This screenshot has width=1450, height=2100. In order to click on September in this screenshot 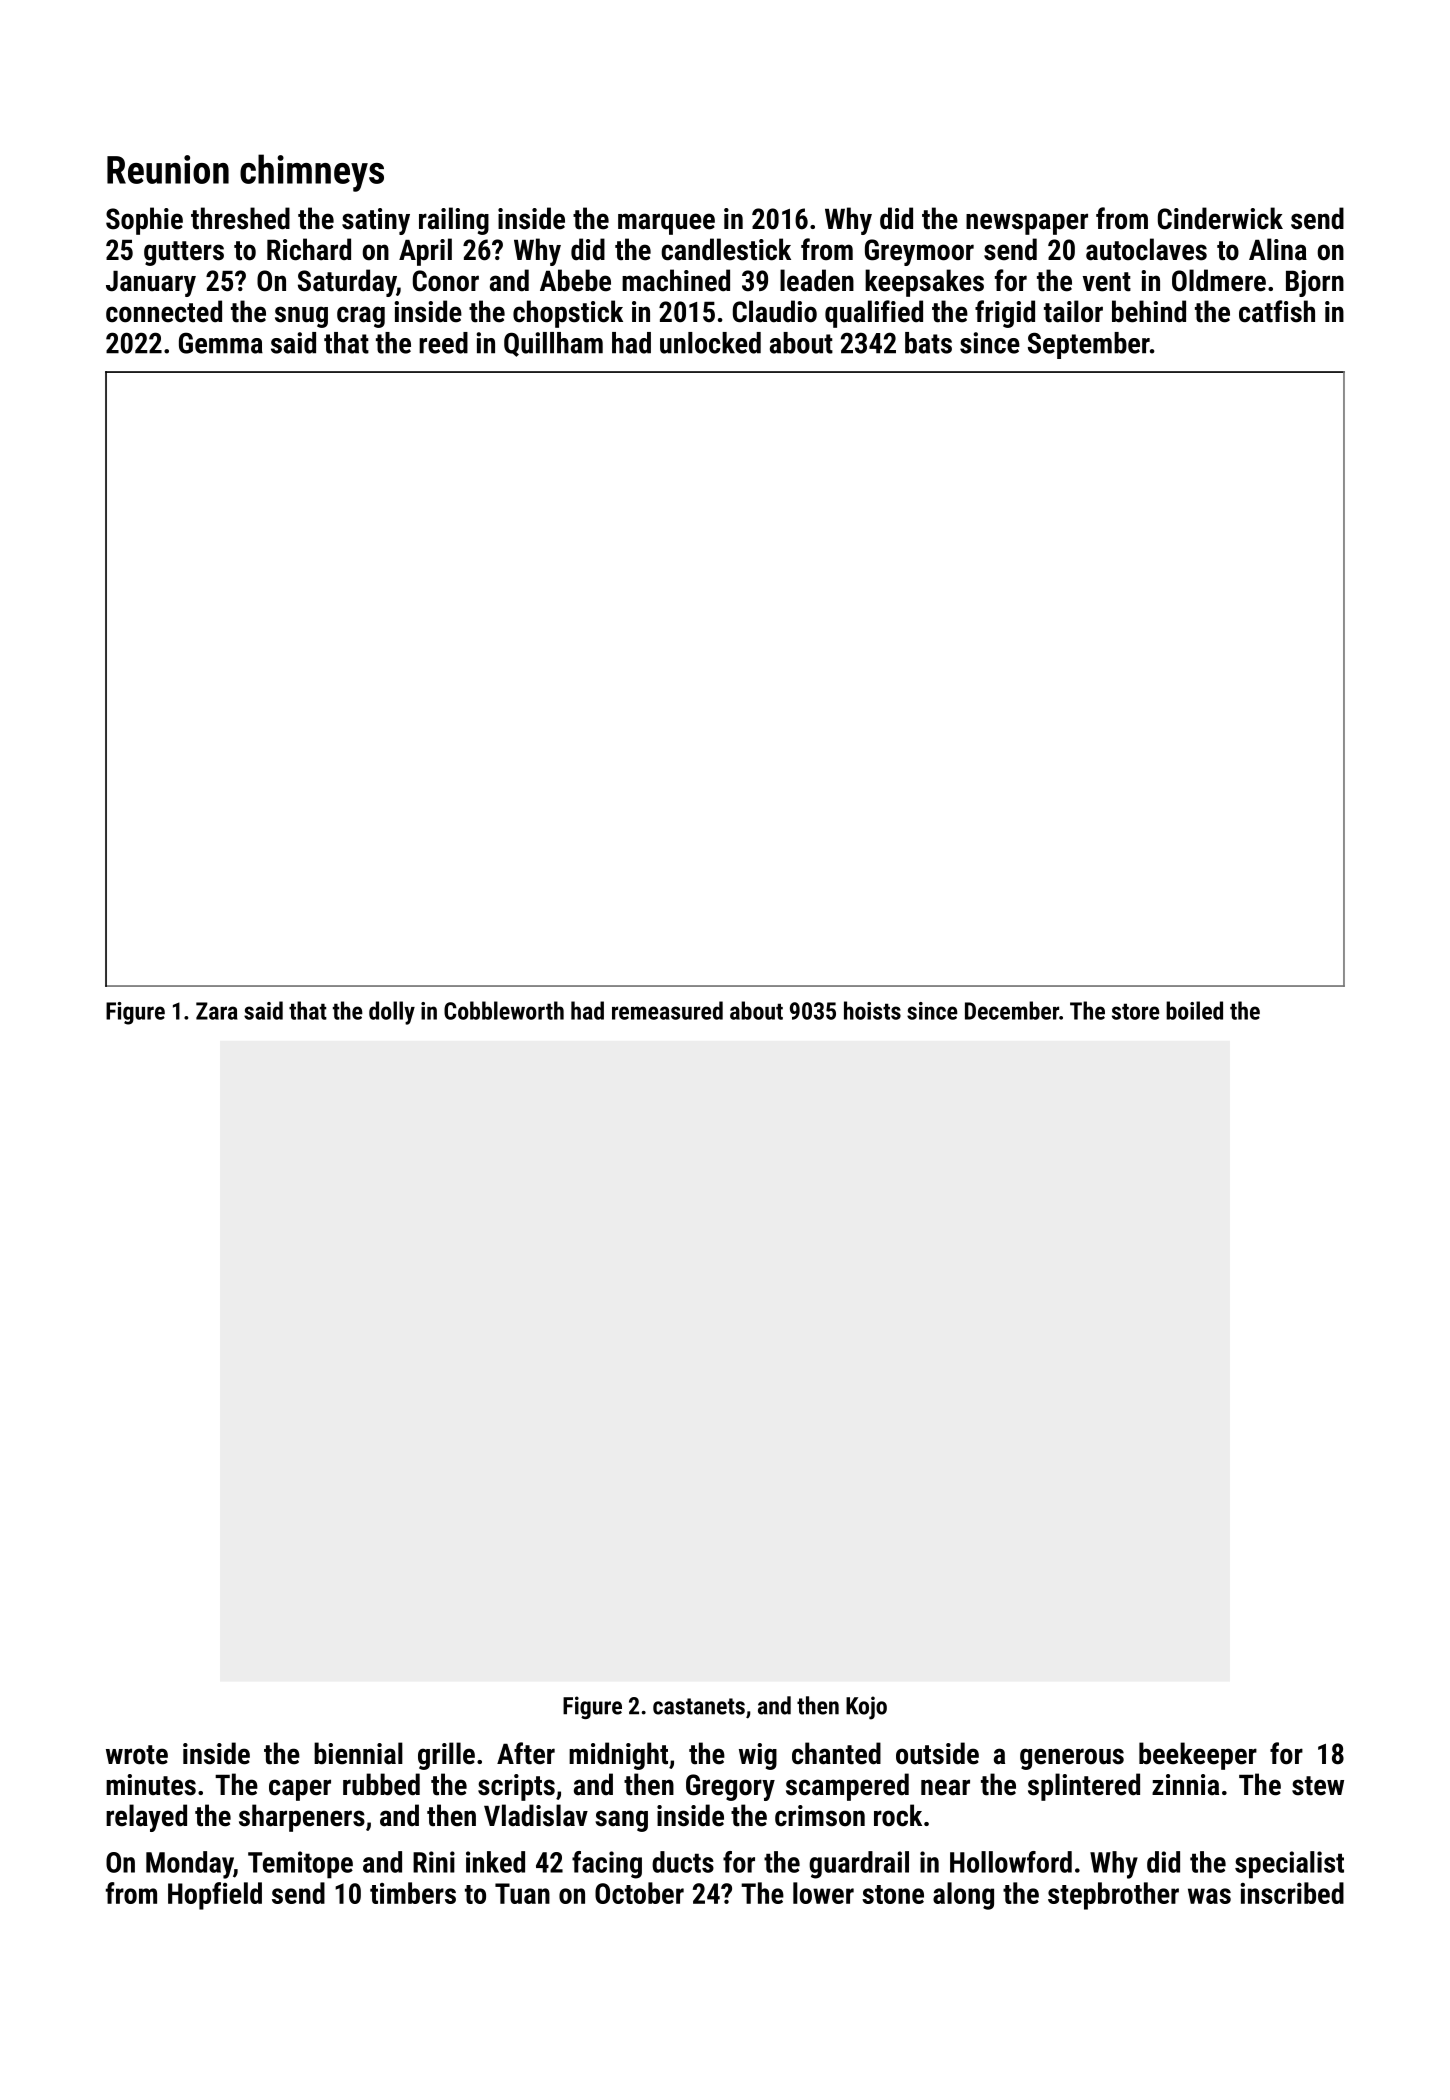, I will do `click(1089, 345)`.
